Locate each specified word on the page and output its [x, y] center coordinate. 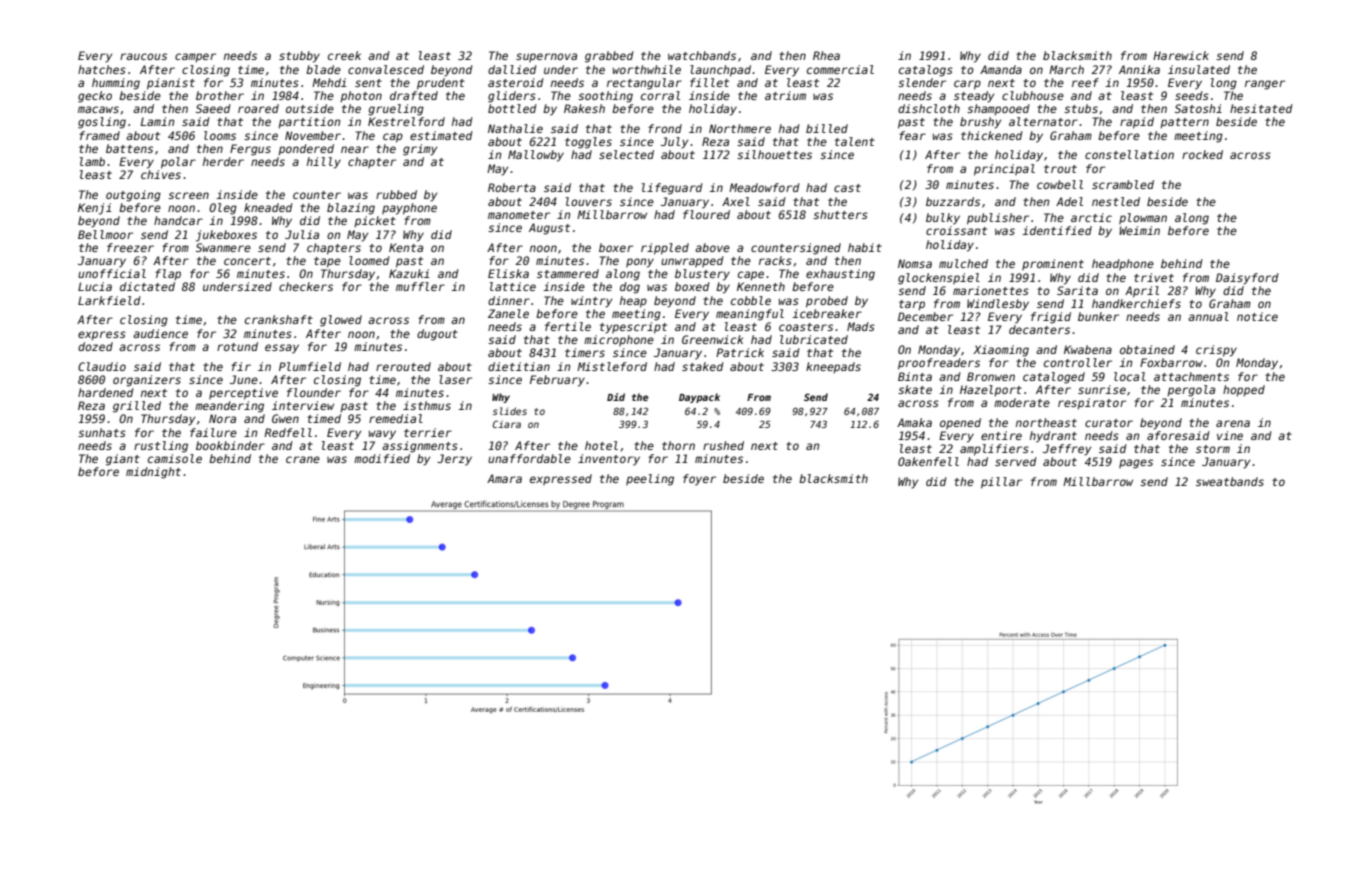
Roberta [512, 187]
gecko [95, 97]
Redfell [288, 432]
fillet [709, 82]
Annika [1139, 69]
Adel [1069, 201]
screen [188, 195]
